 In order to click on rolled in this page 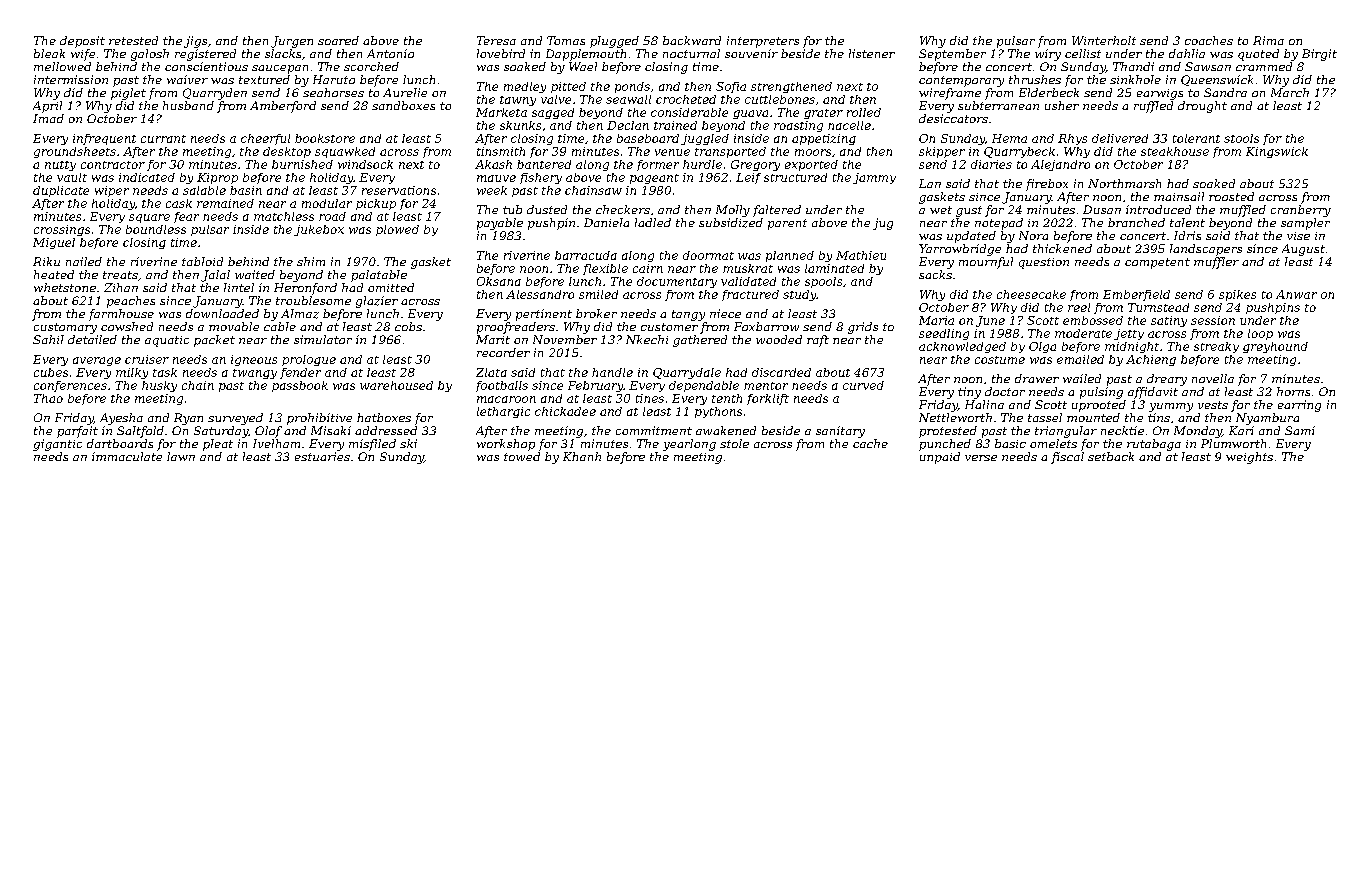, I will do `click(864, 112)`.
